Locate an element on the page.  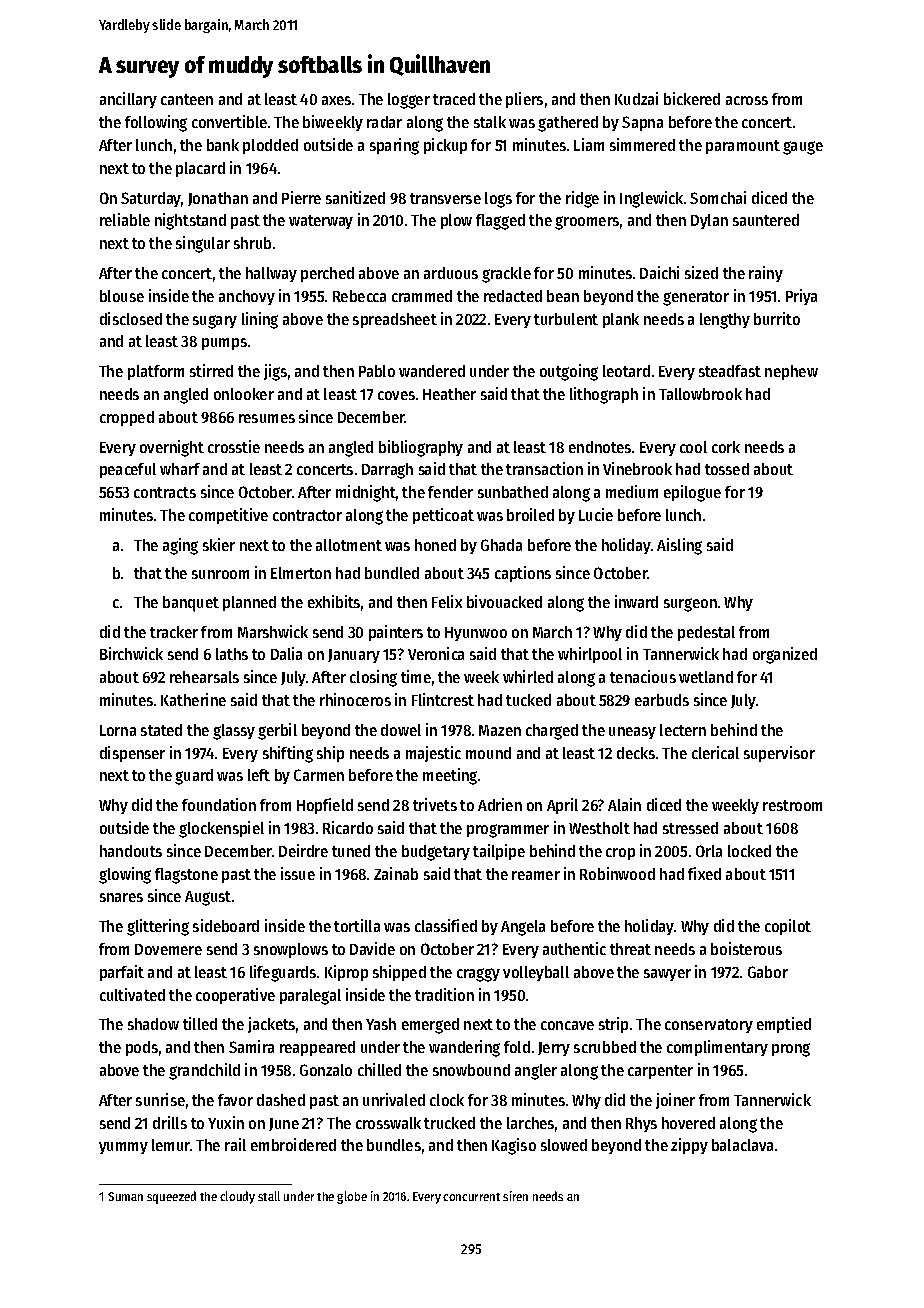
broiled is located at coordinates (530, 514).
